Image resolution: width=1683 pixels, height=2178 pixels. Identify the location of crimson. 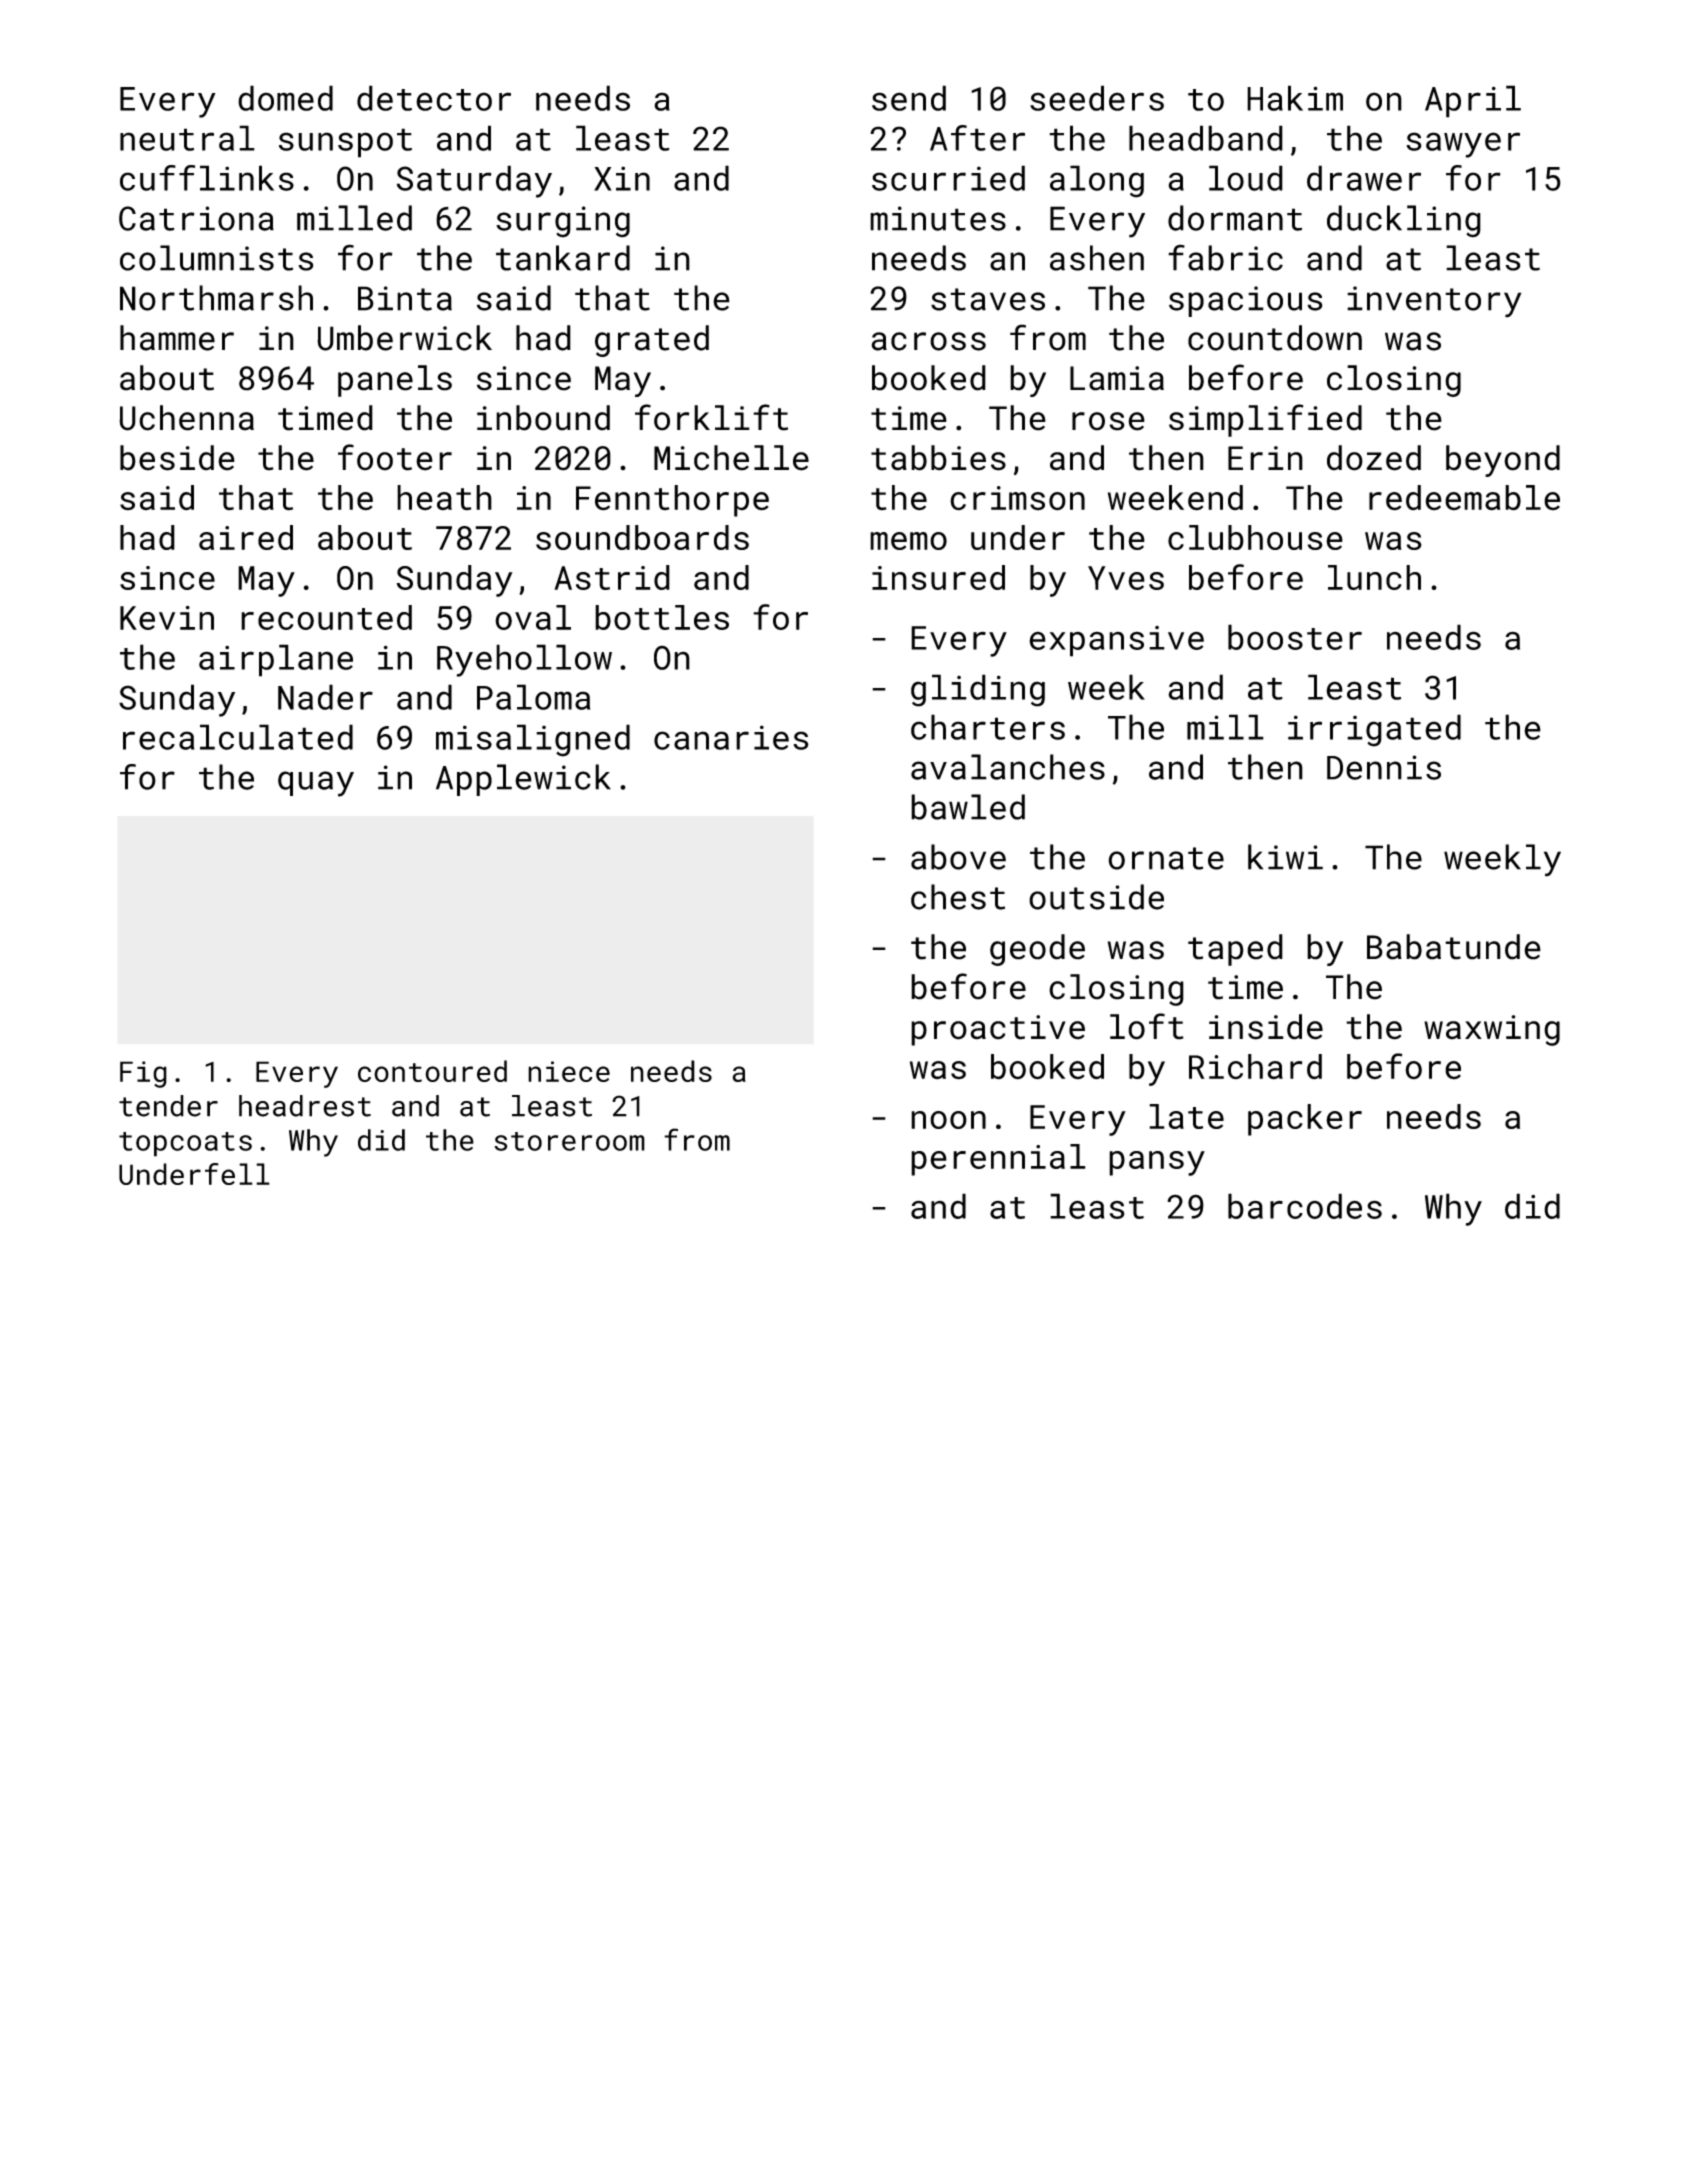
(1017, 498).
